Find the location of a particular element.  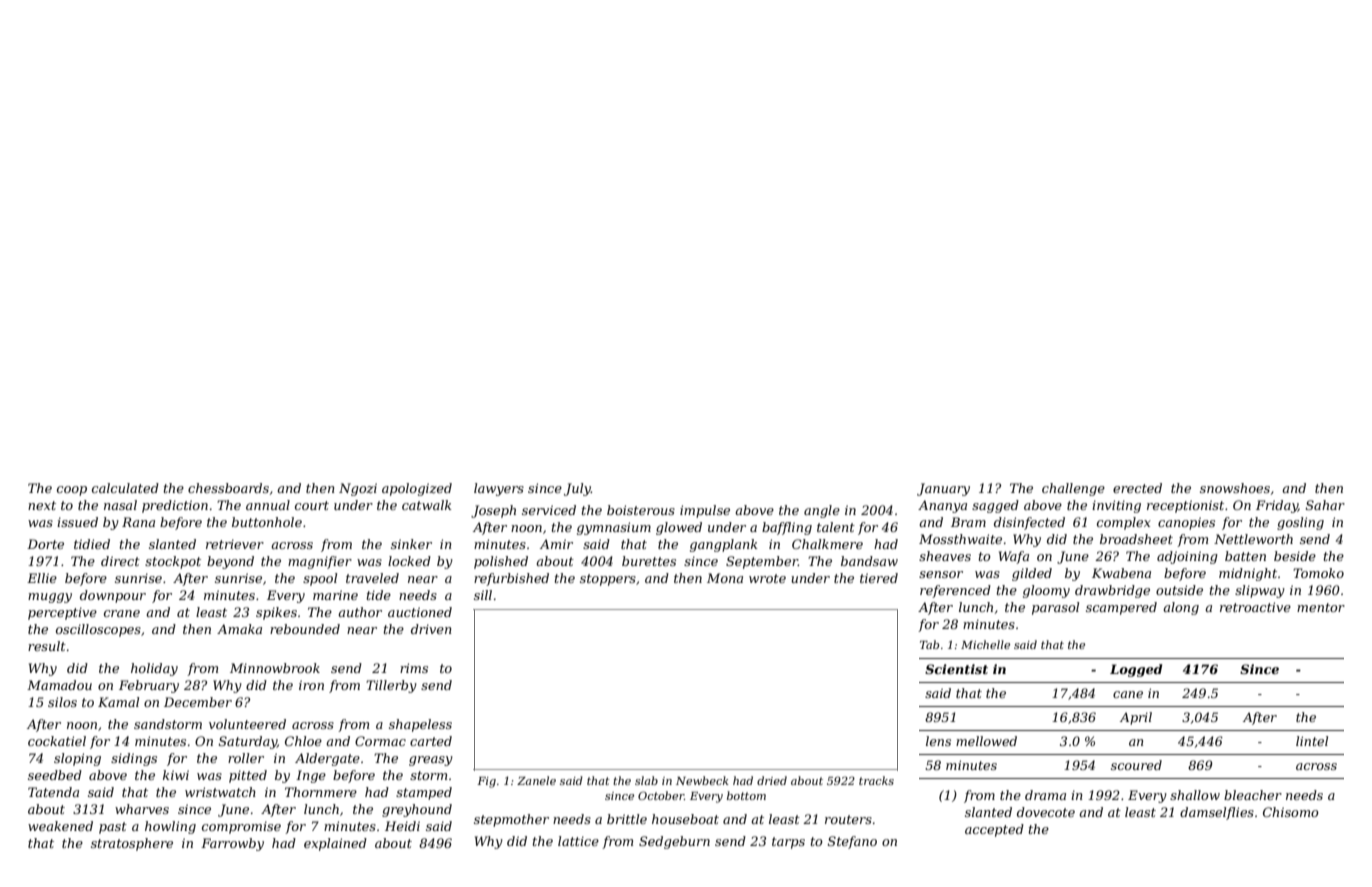

Minnowbrook is located at coordinates (275, 668).
